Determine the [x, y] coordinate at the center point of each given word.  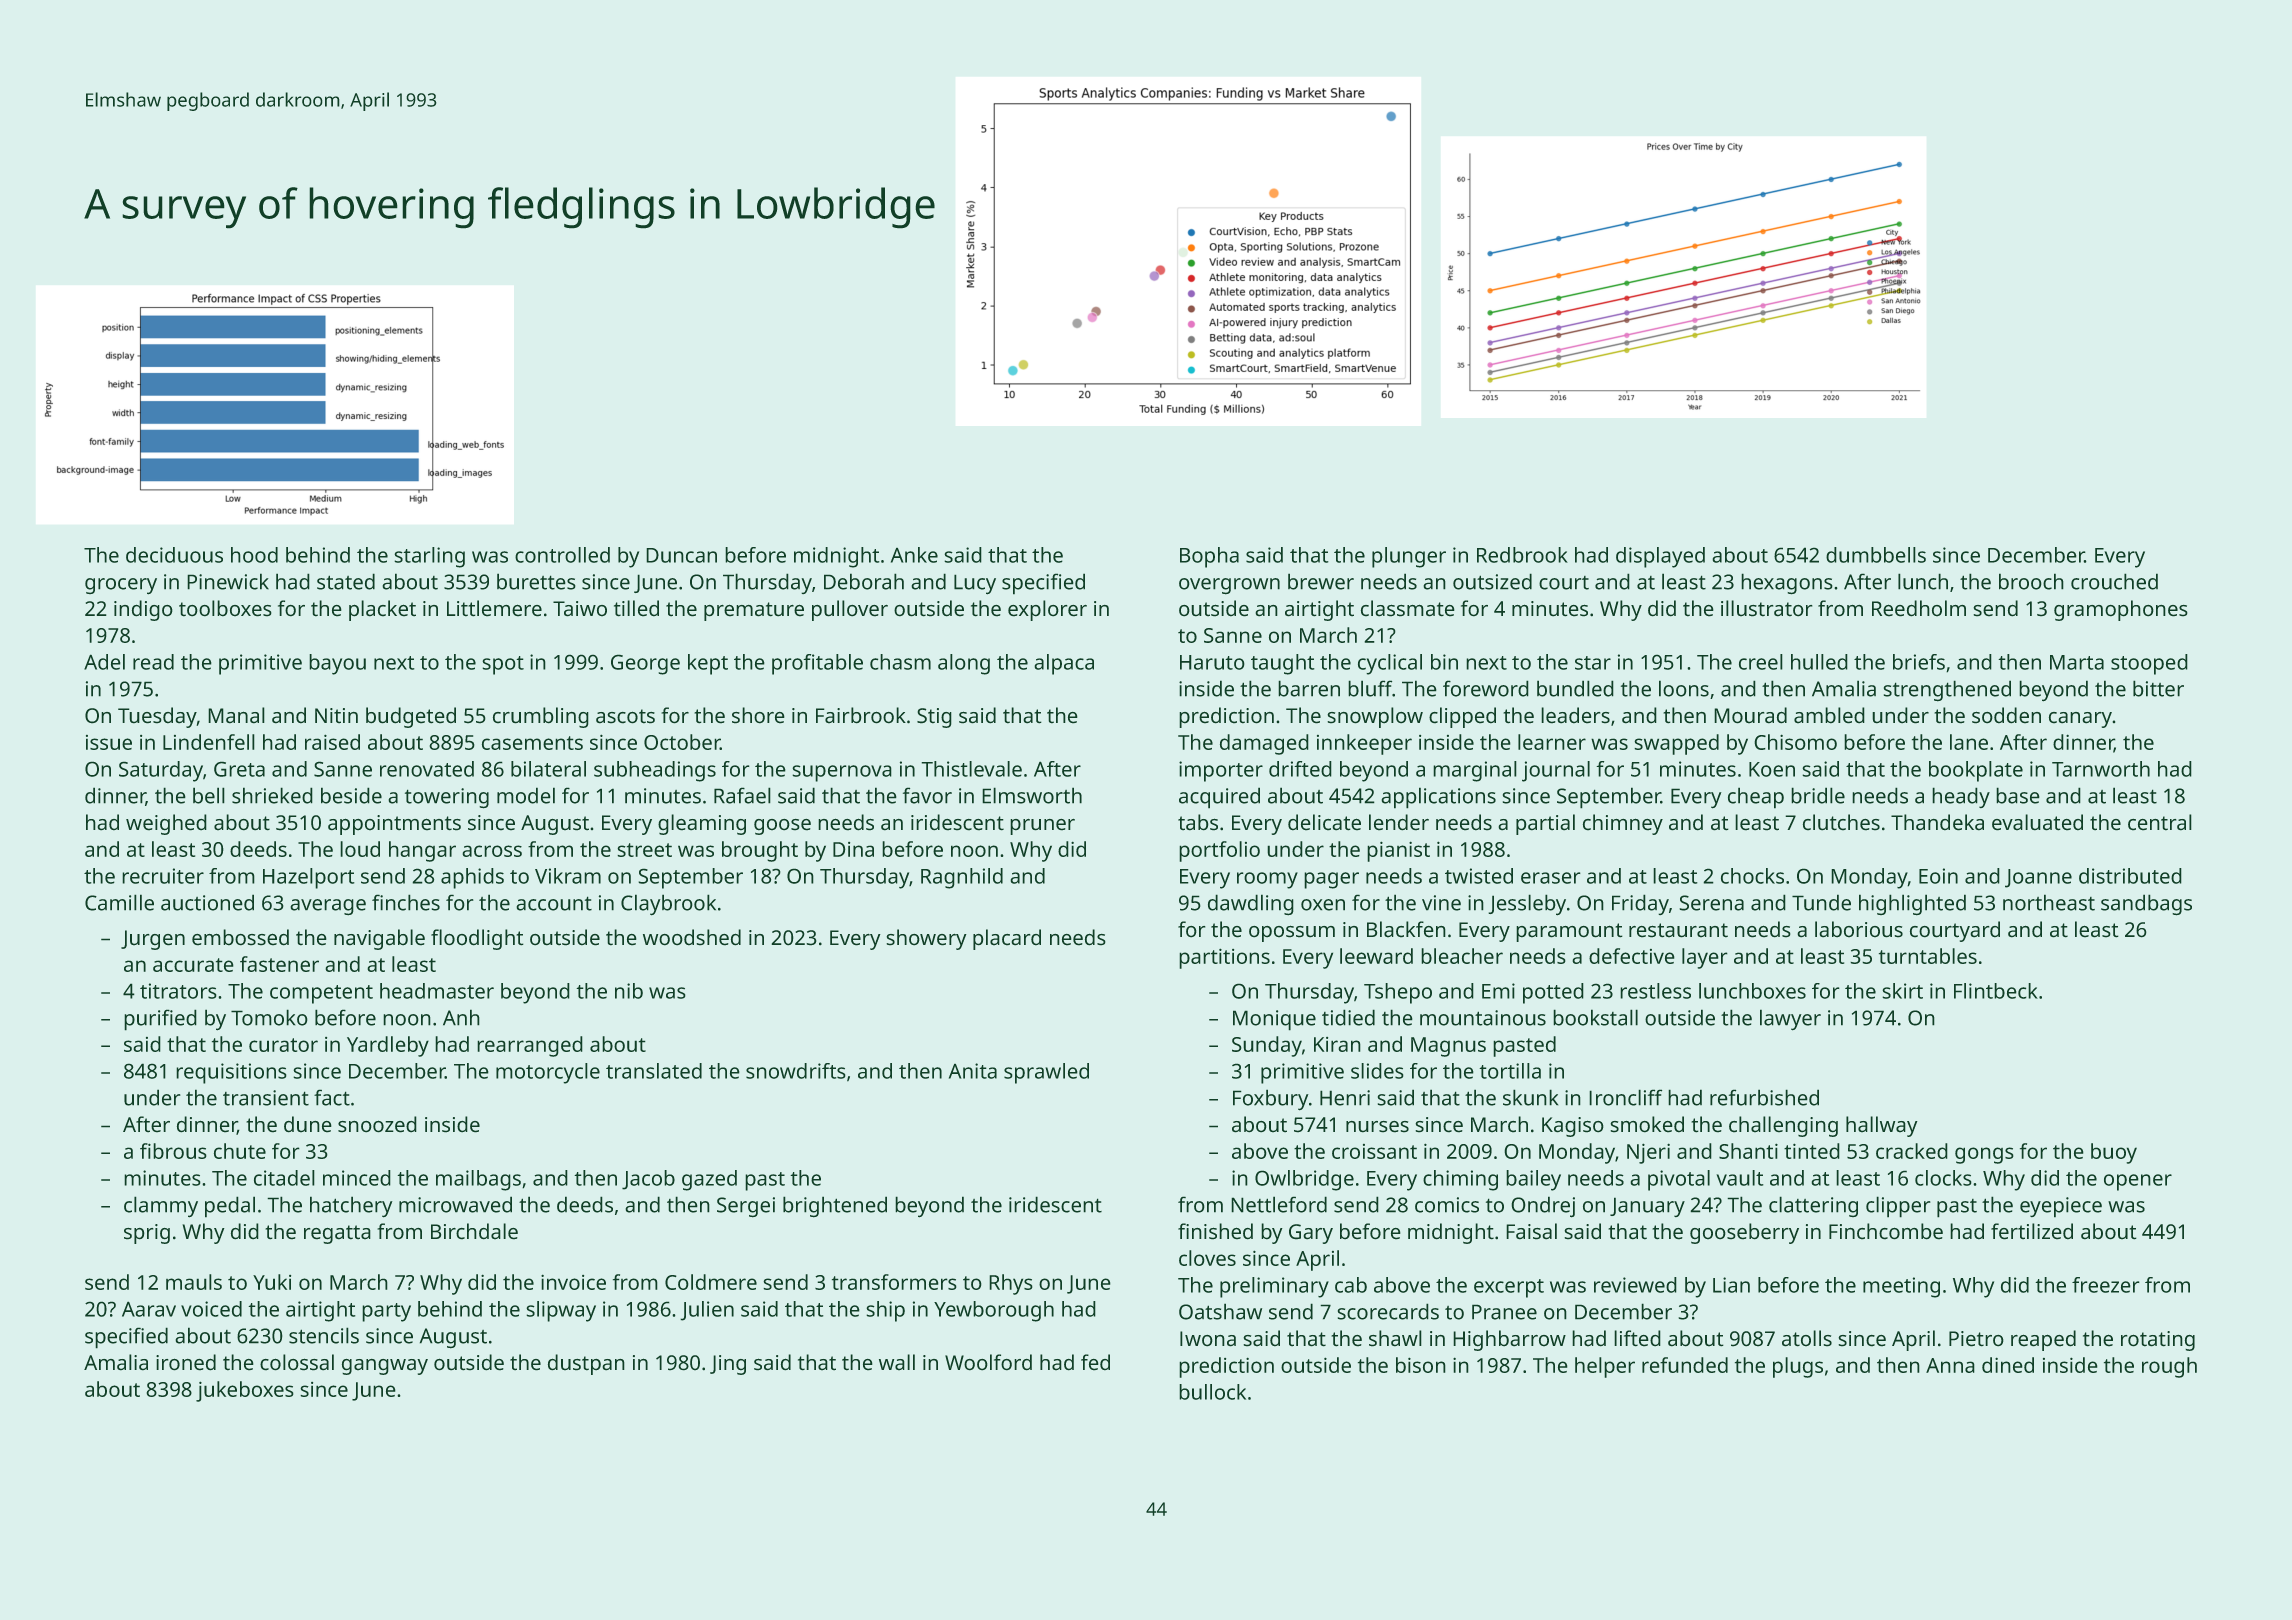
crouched [2114, 582]
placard [1007, 939]
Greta [239, 769]
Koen [1772, 769]
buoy [2114, 1153]
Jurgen [153, 940]
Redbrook [1522, 555]
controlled [562, 555]
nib [629, 991]
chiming [1460, 1180]
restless [1656, 991]
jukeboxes [244, 1391]
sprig [147, 1234]
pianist [1399, 852]
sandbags [2146, 905]
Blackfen [1406, 929]
